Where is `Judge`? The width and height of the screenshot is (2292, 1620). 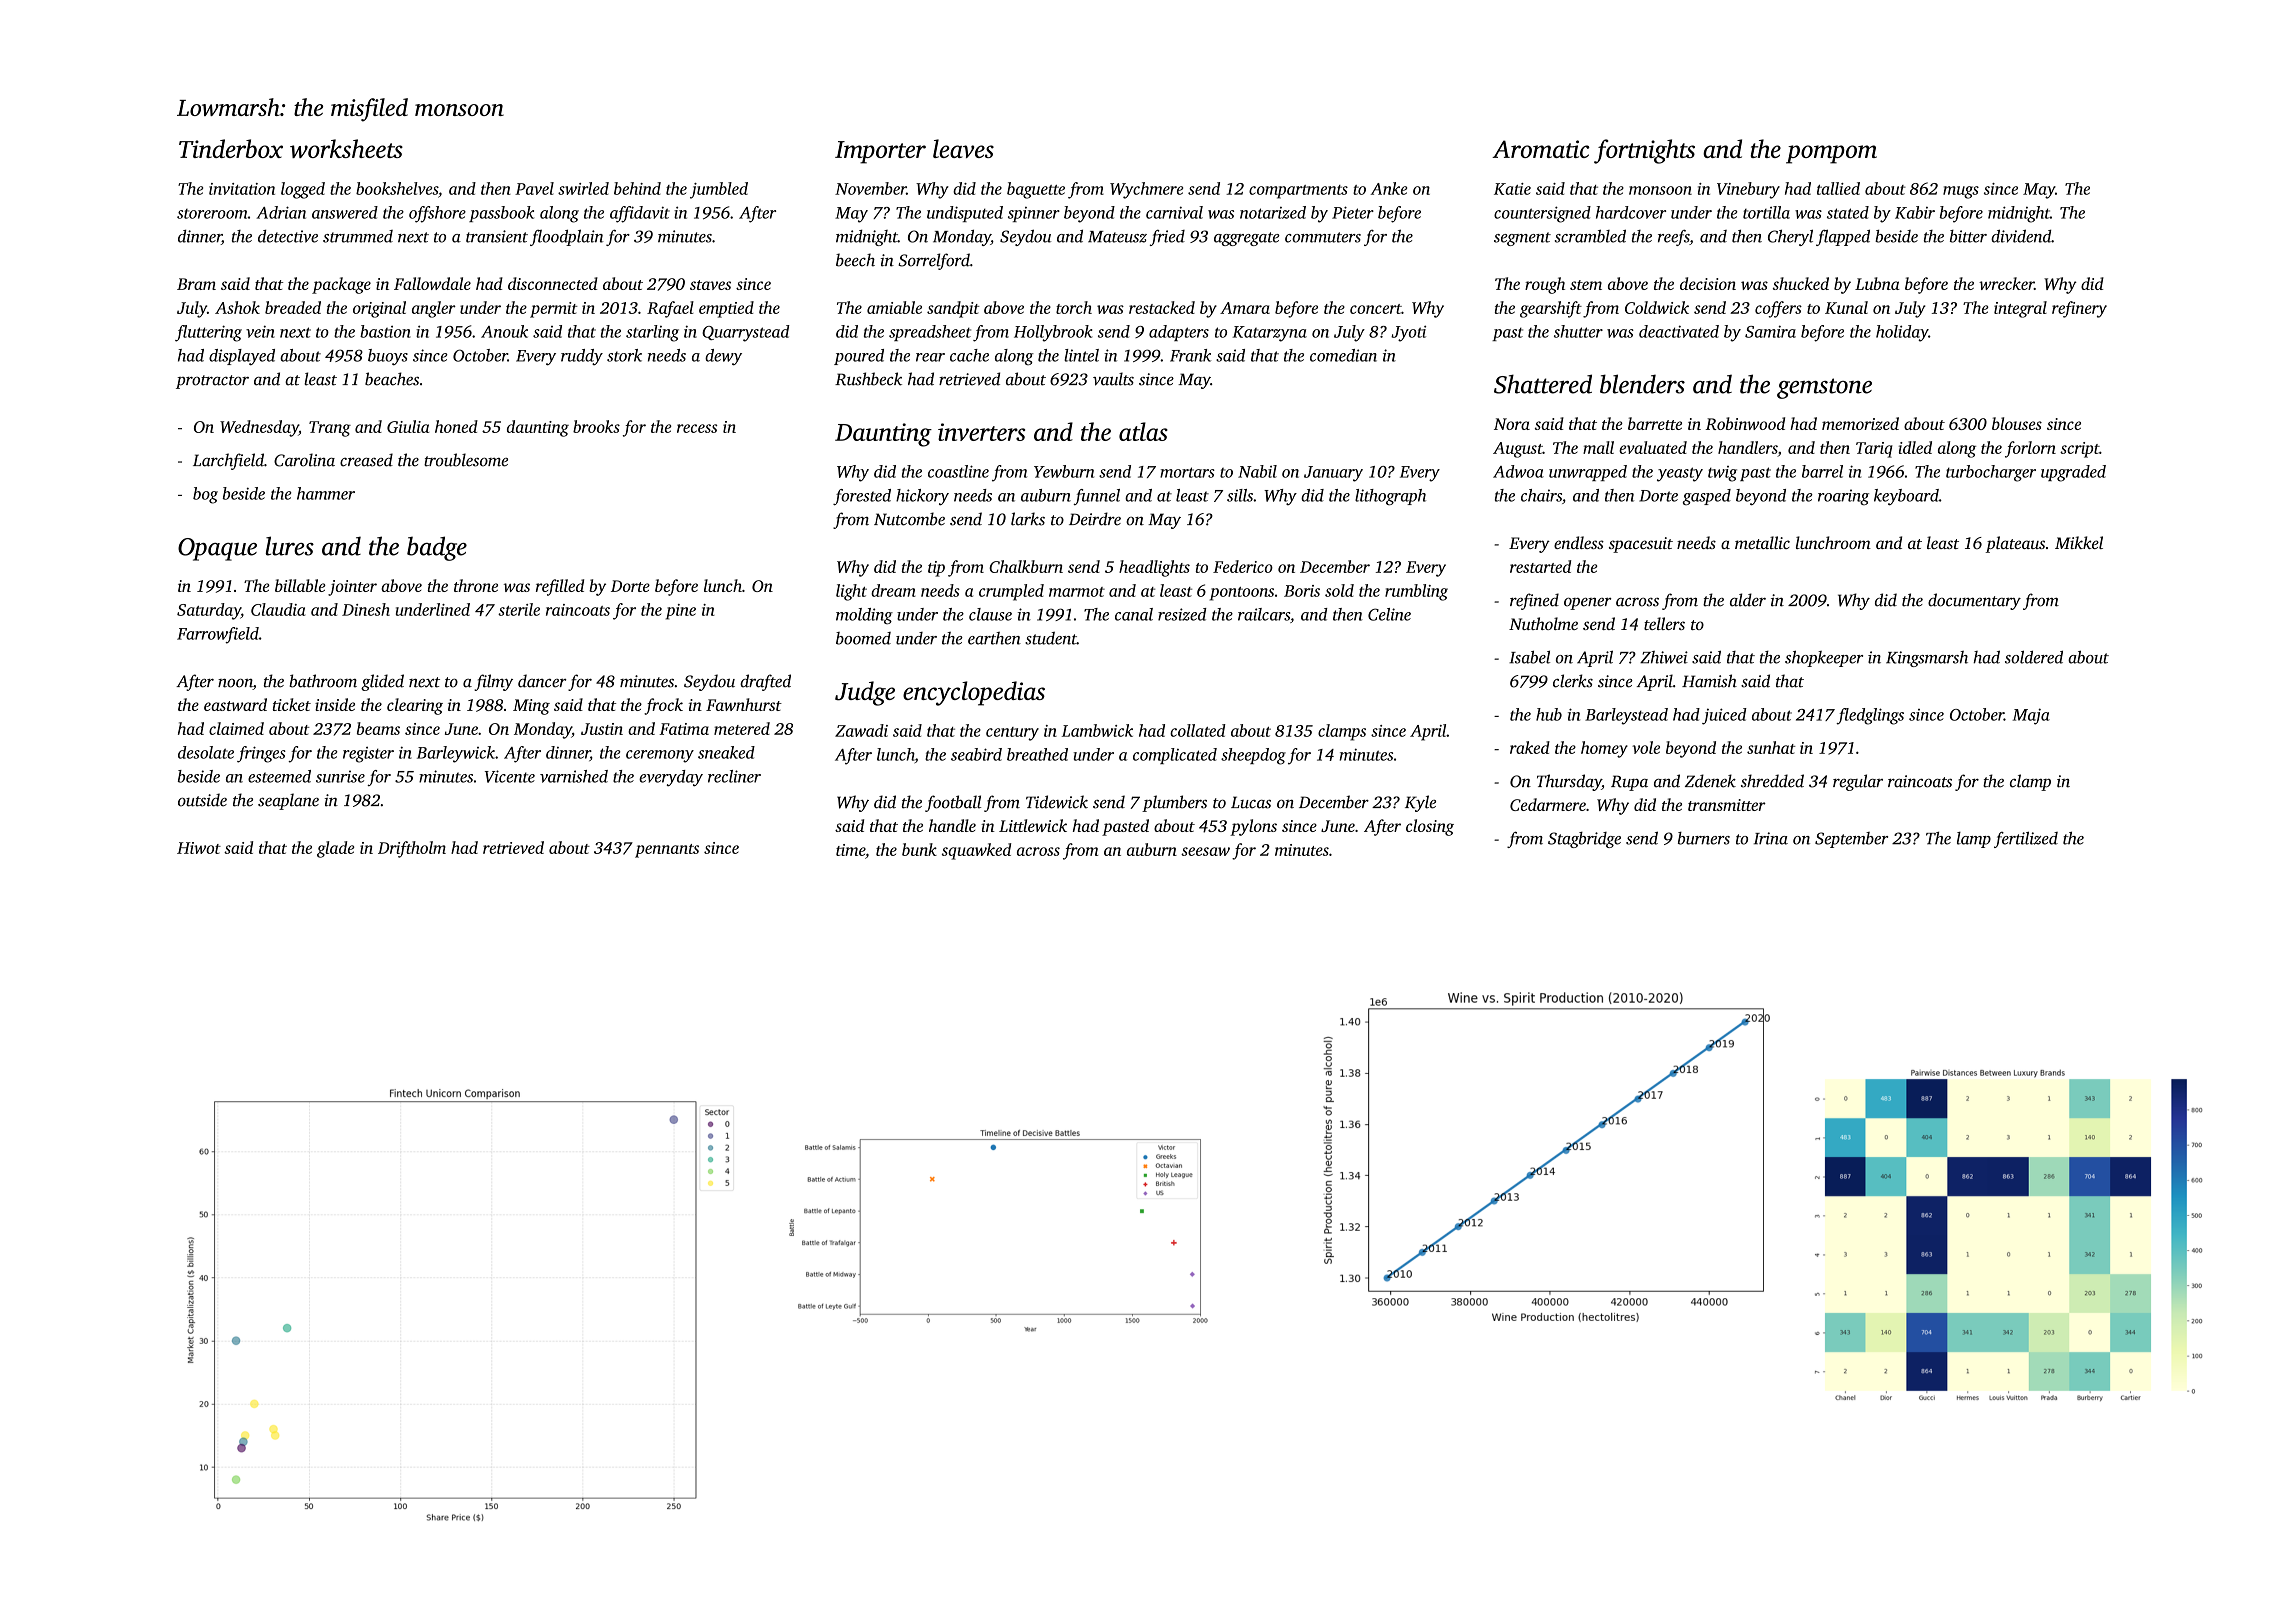
Judge is located at coordinates (865, 693).
